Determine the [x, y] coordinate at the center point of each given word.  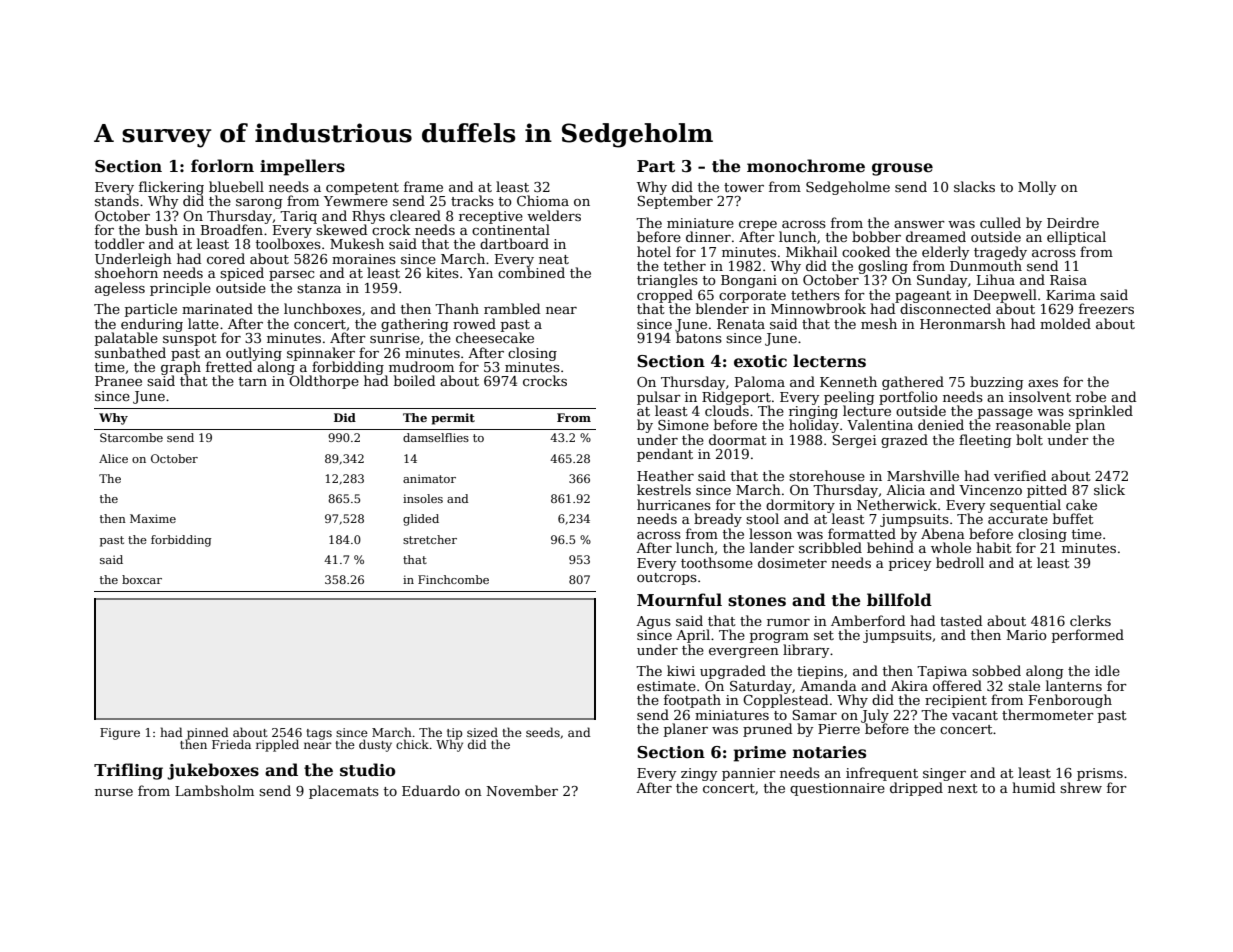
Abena [943, 533]
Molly [1037, 188]
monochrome [806, 166]
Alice [113, 458]
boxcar [142, 579]
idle [1107, 670]
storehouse [827, 475]
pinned [207, 733]
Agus [653, 622]
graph [181, 368]
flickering [171, 188]
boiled [414, 380]
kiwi [681, 670]
